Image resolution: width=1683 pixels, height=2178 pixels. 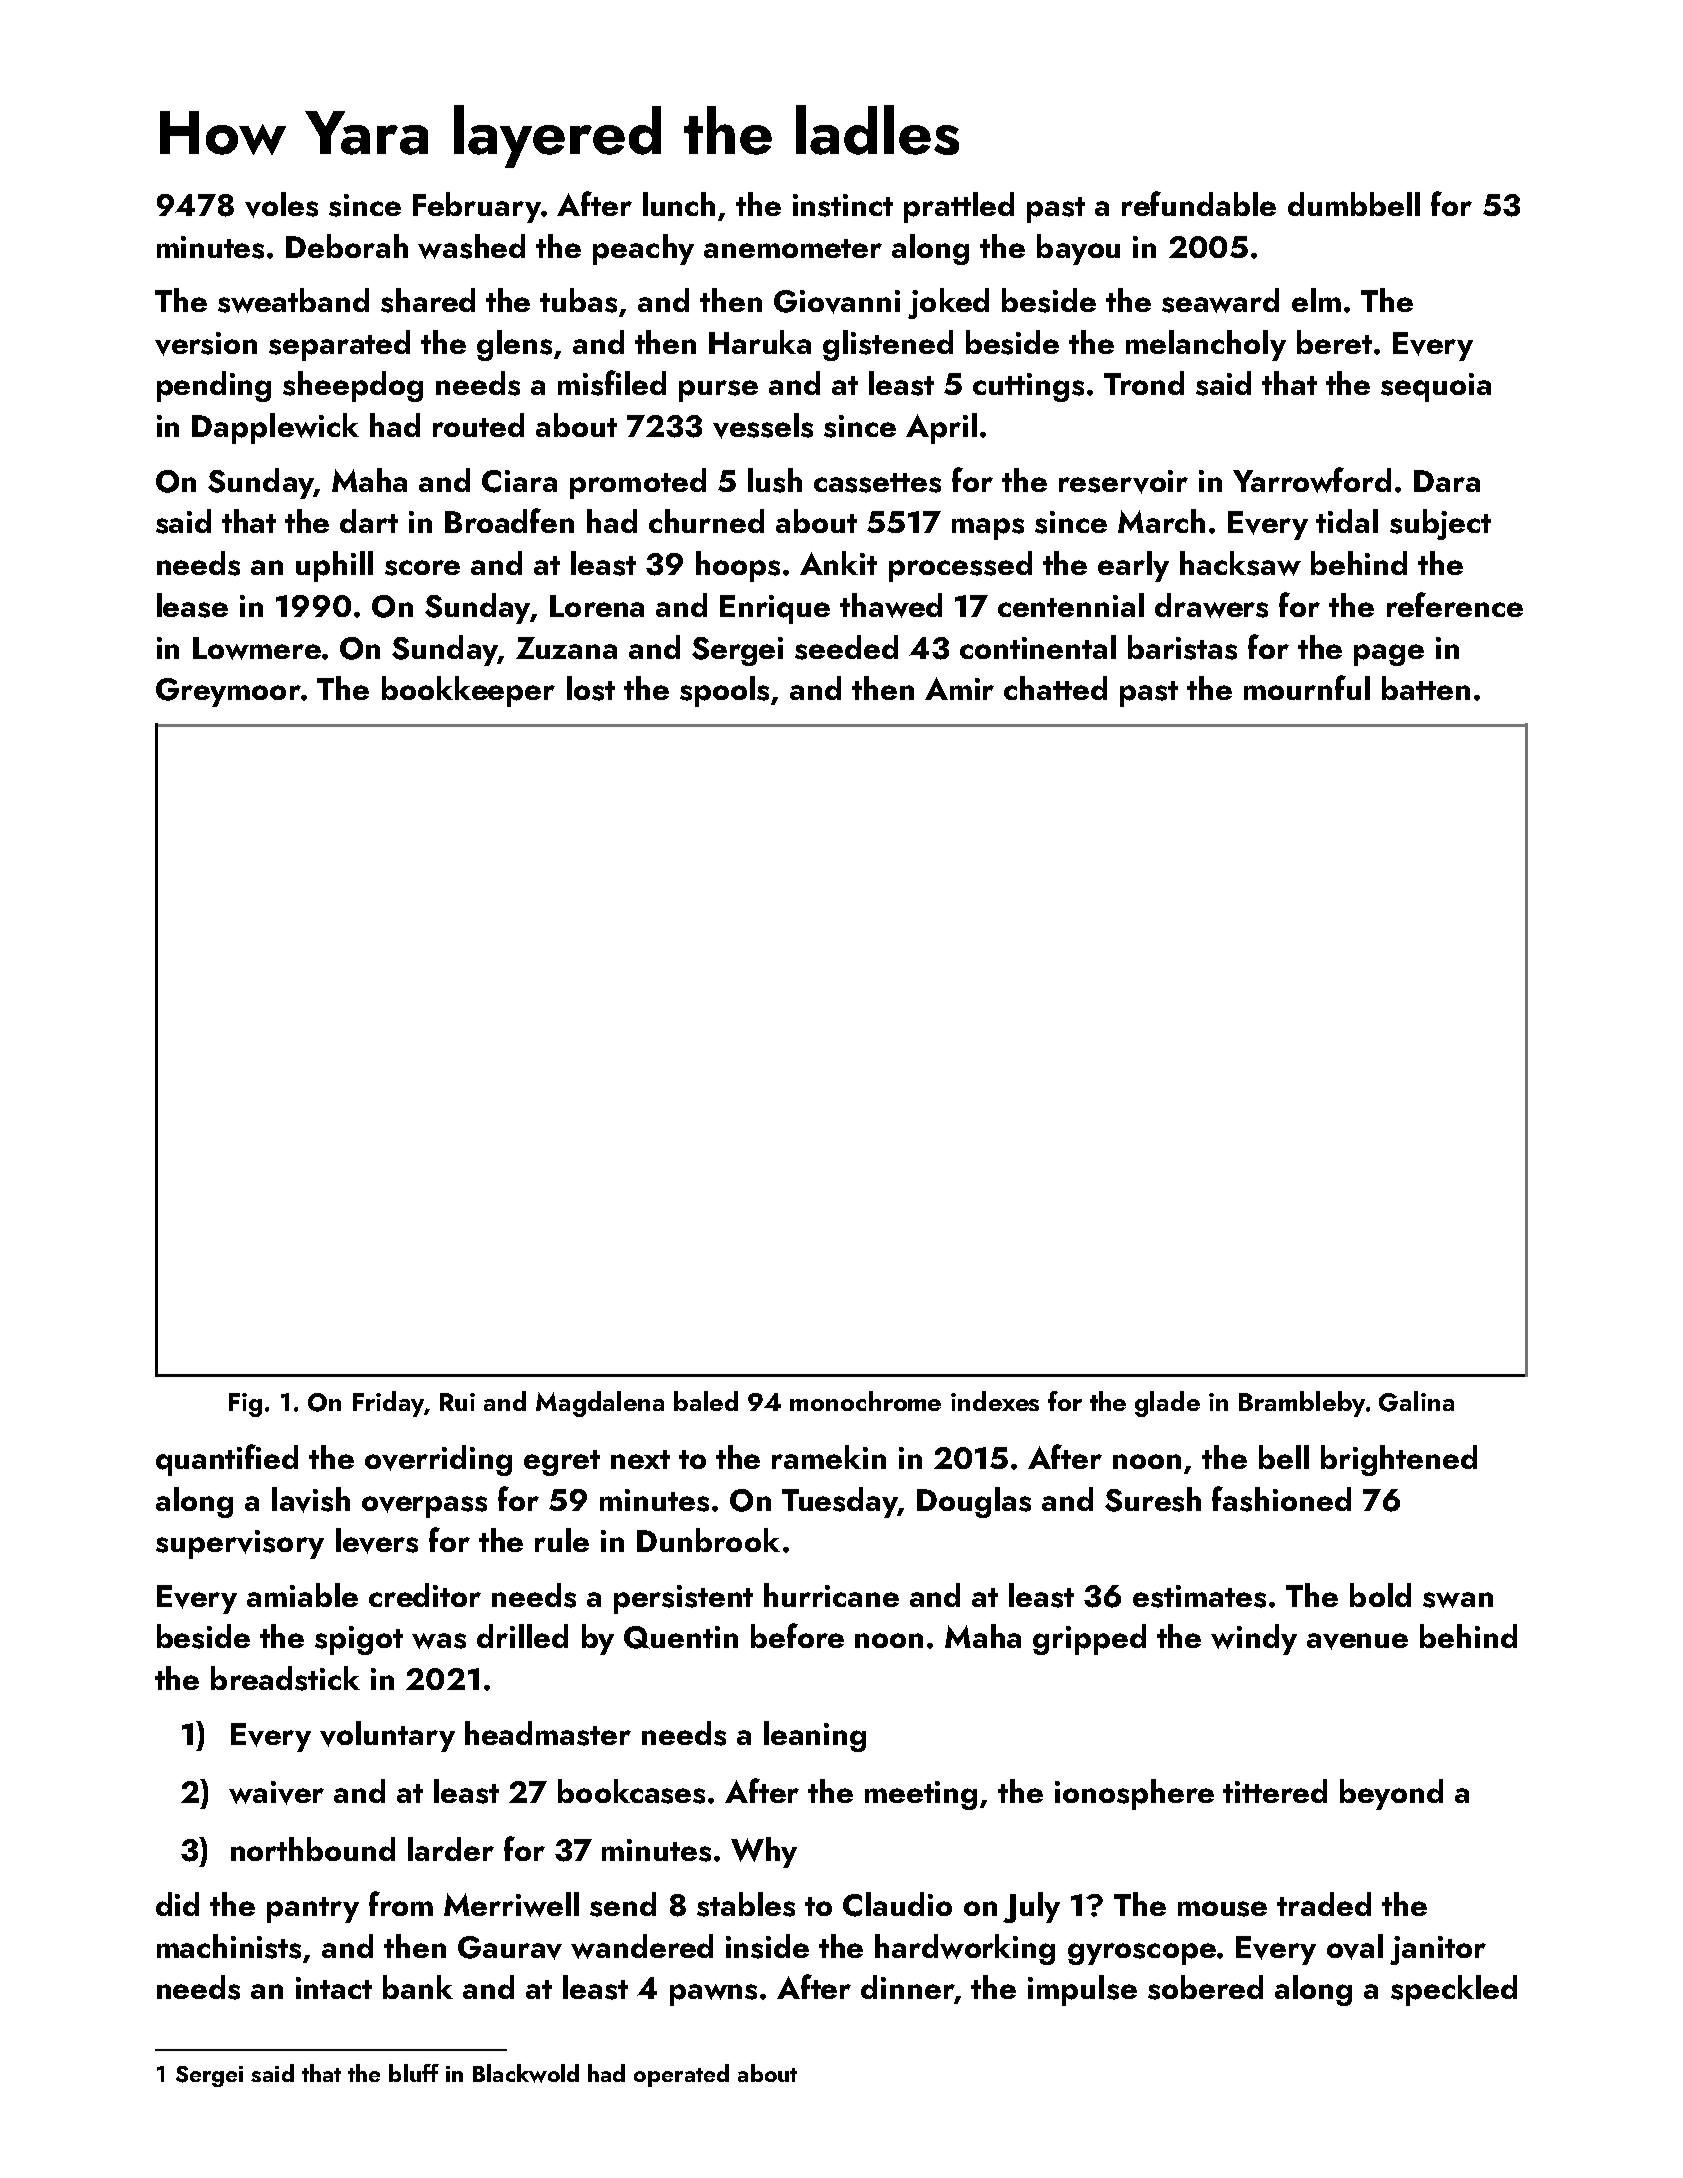 What do you see at coordinates (948, 303) in the page?
I see `joked` at bounding box center [948, 303].
